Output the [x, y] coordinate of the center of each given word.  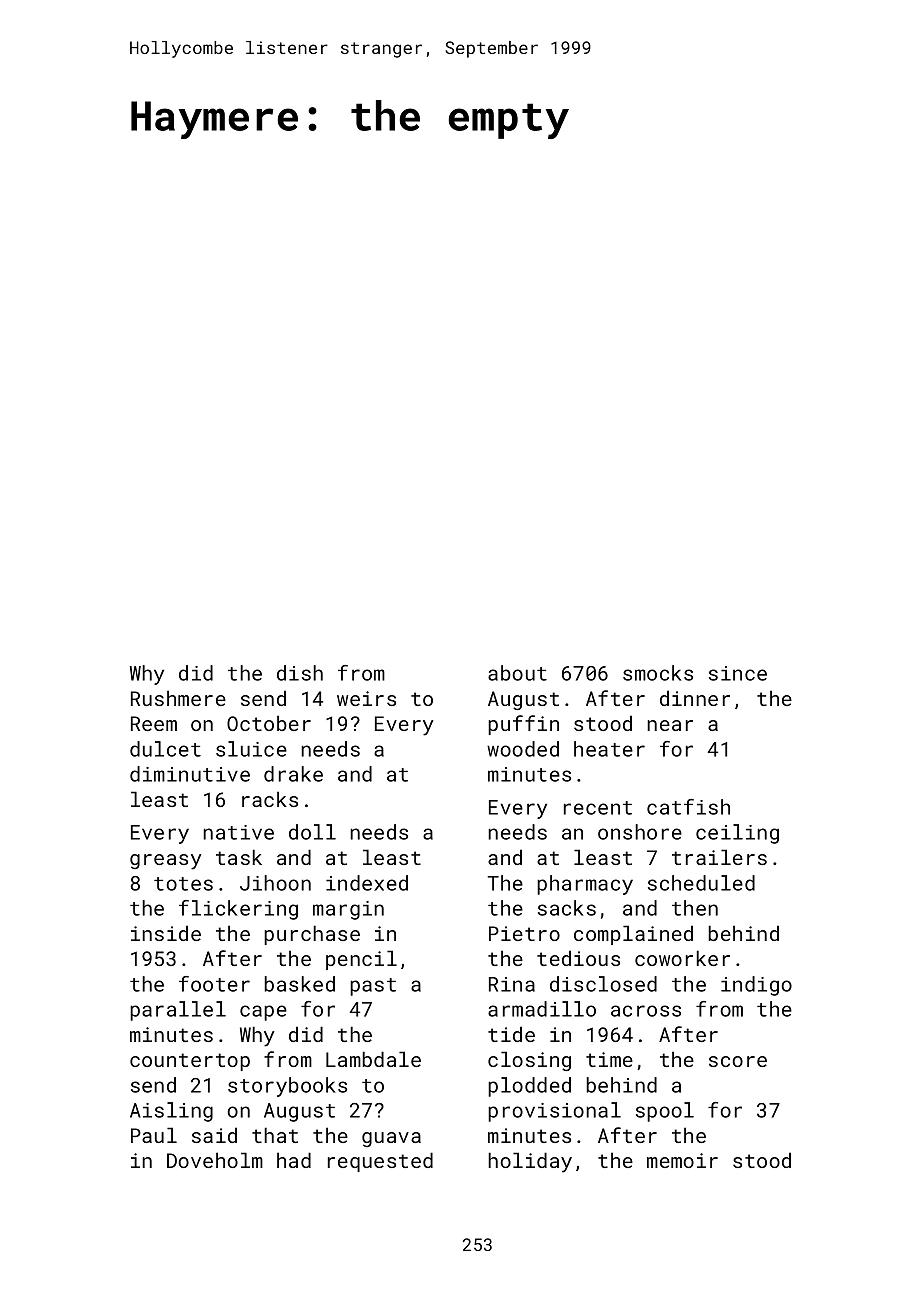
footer [214, 984]
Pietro [524, 933]
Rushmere [178, 698]
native [238, 832]
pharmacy [585, 885]
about [517, 673]
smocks [658, 673]
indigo [756, 986]
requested [380, 1162]
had [294, 1160]
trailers [719, 857]
